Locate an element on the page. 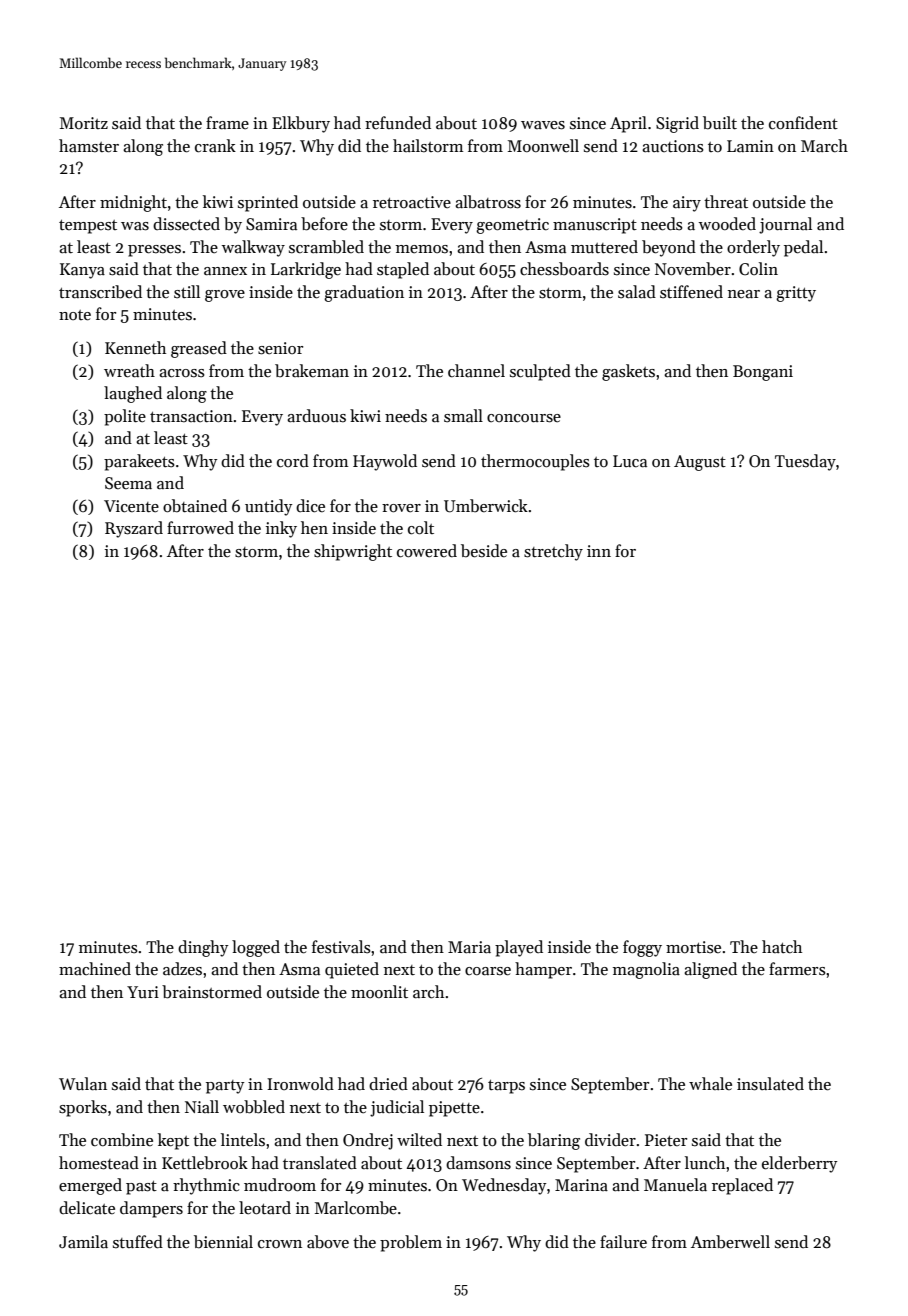  channel is located at coordinates (476, 371).
